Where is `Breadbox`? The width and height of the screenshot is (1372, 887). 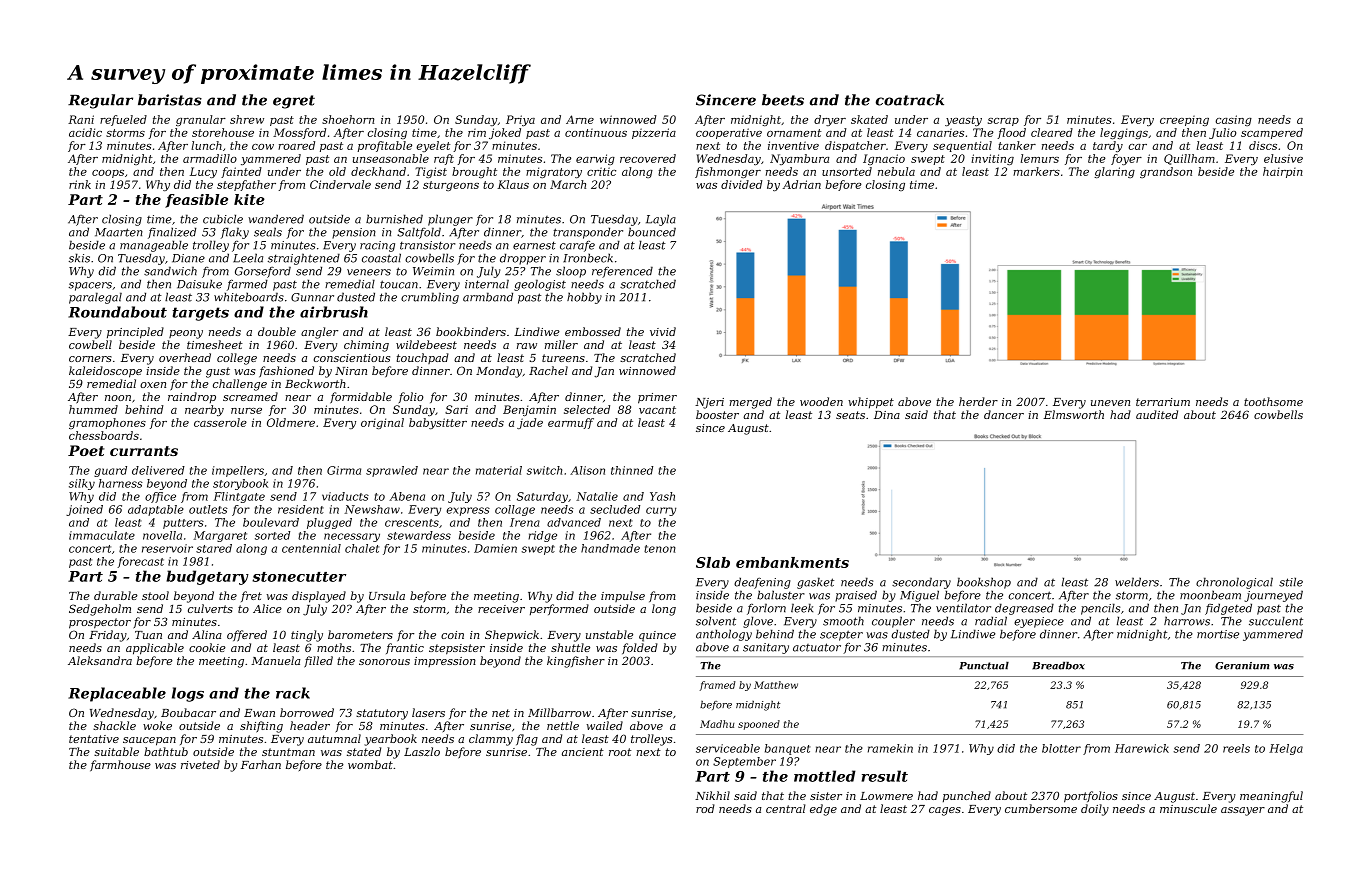
Breadbox is located at coordinates (1058, 666).
